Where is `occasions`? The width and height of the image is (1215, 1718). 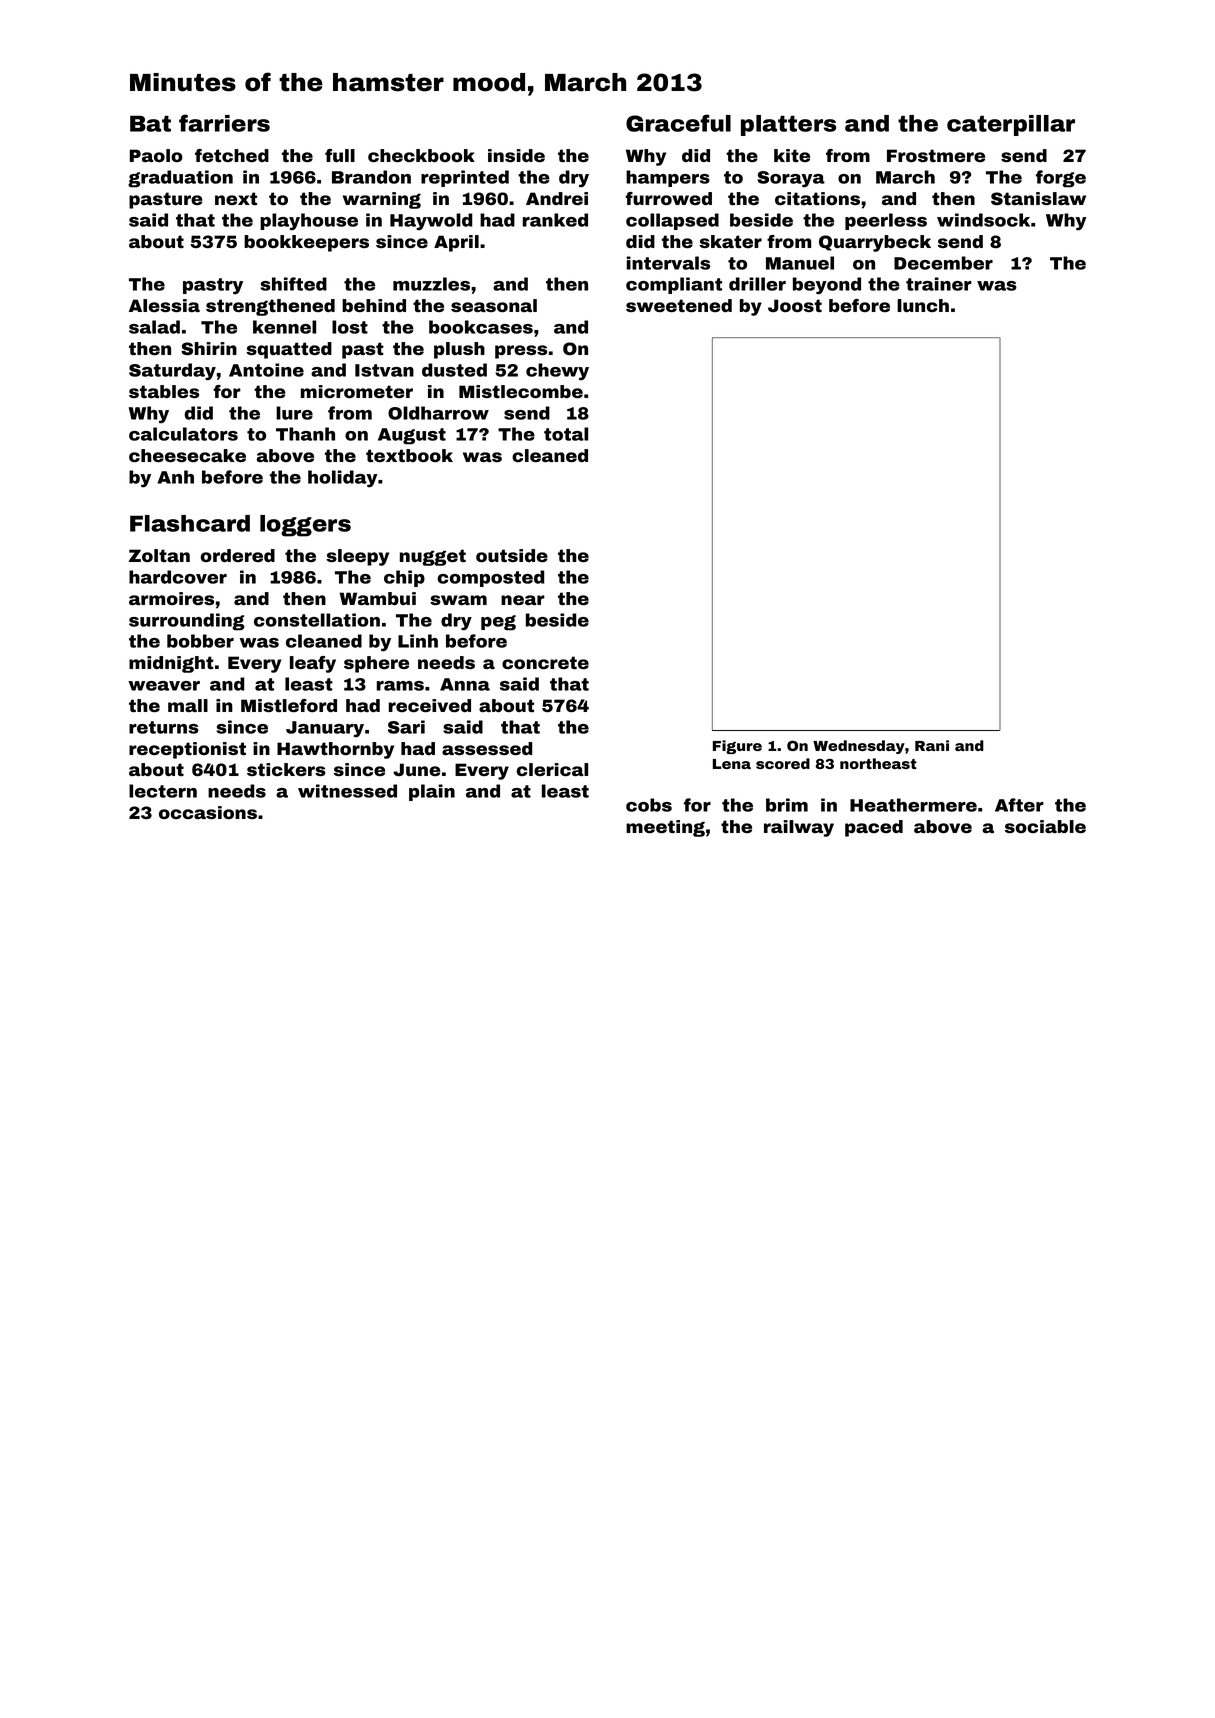 occasions is located at coordinates (208, 812).
